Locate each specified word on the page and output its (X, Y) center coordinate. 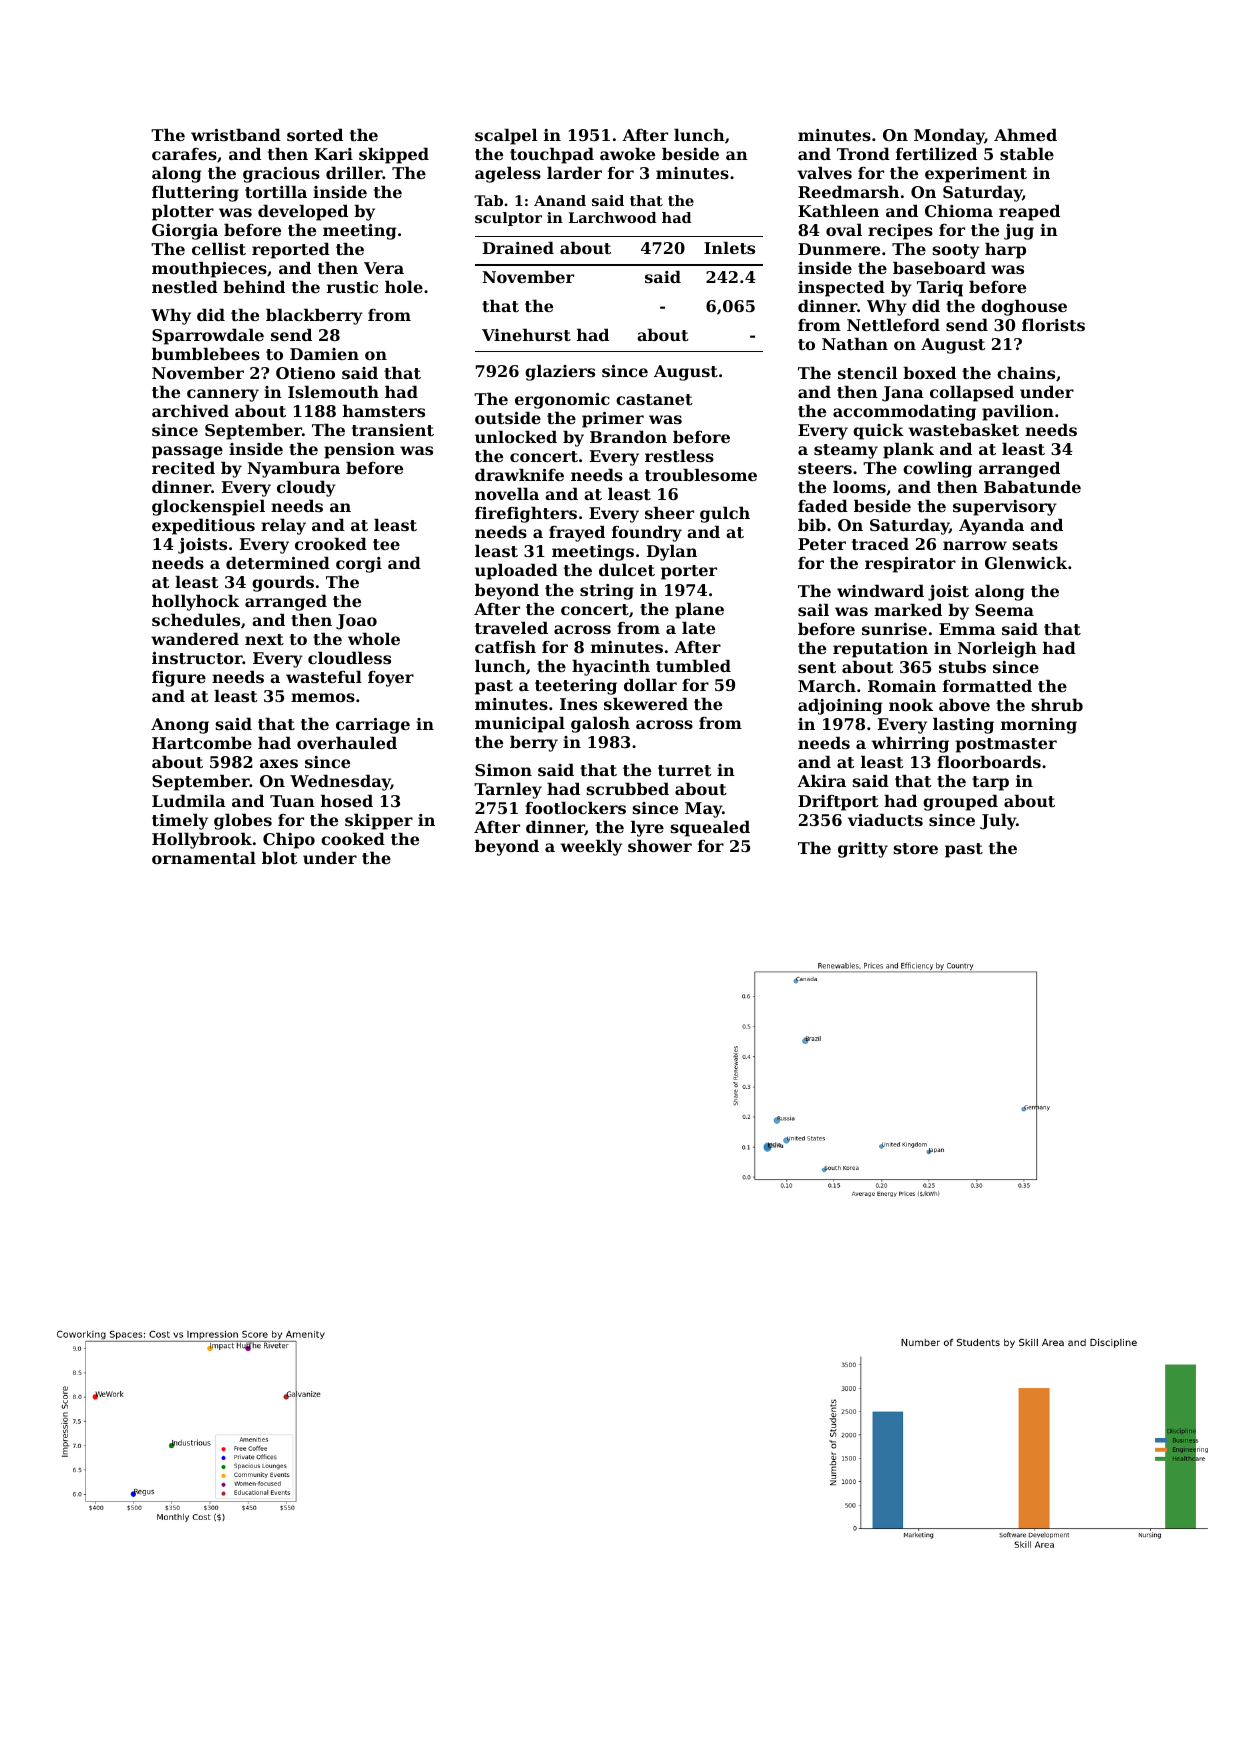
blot (279, 857)
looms (859, 486)
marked (908, 609)
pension (359, 451)
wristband (236, 134)
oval (844, 229)
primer (613, 420)
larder (574, 172)
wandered (195, 638)
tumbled (693, 665)
